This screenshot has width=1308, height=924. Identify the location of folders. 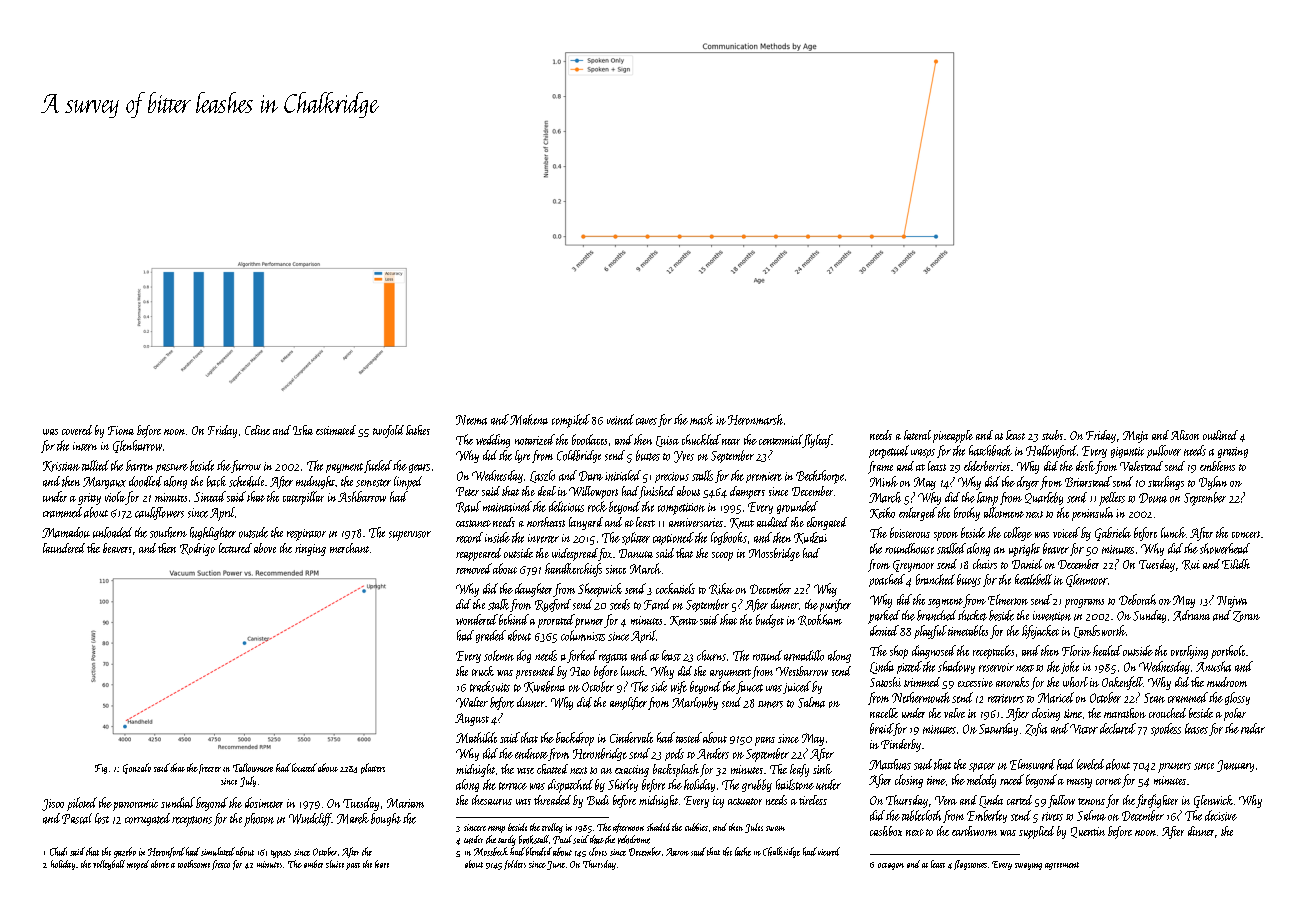
(515, 865).
